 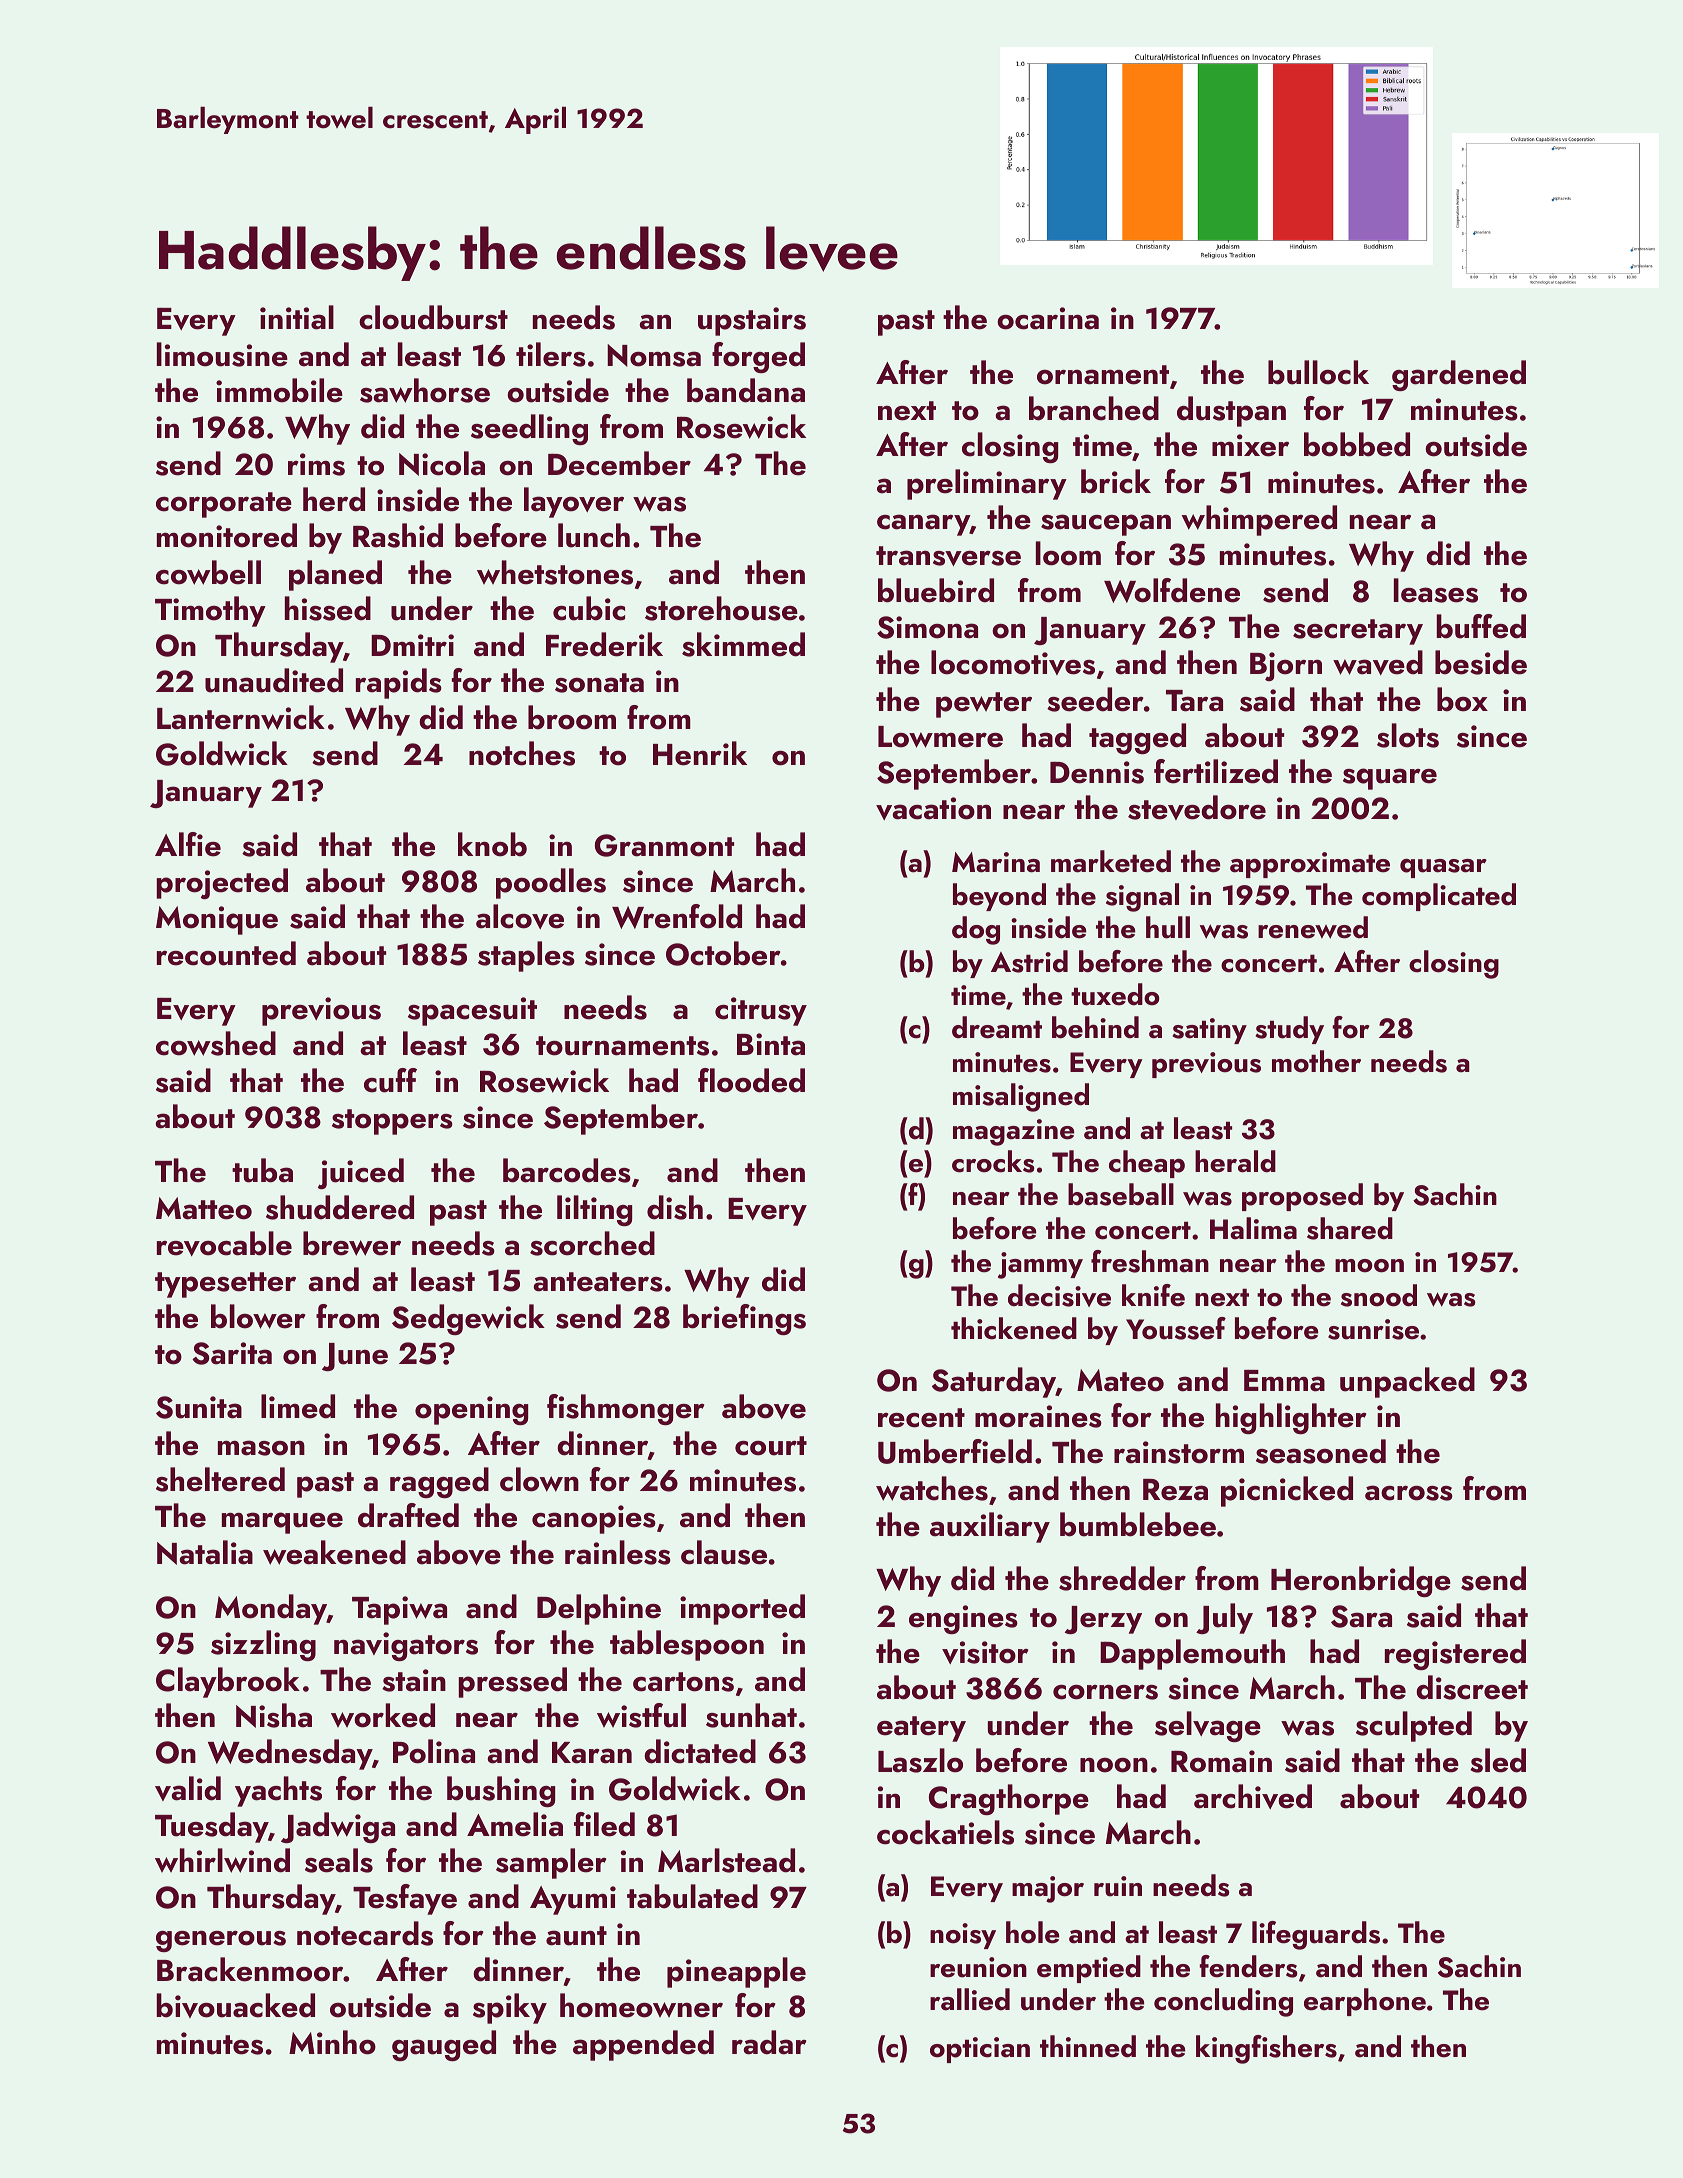 What do you see at coordinates (567, 1170) in the screenshot?
I see `barcodes` at bounding box center [567, 1170].
